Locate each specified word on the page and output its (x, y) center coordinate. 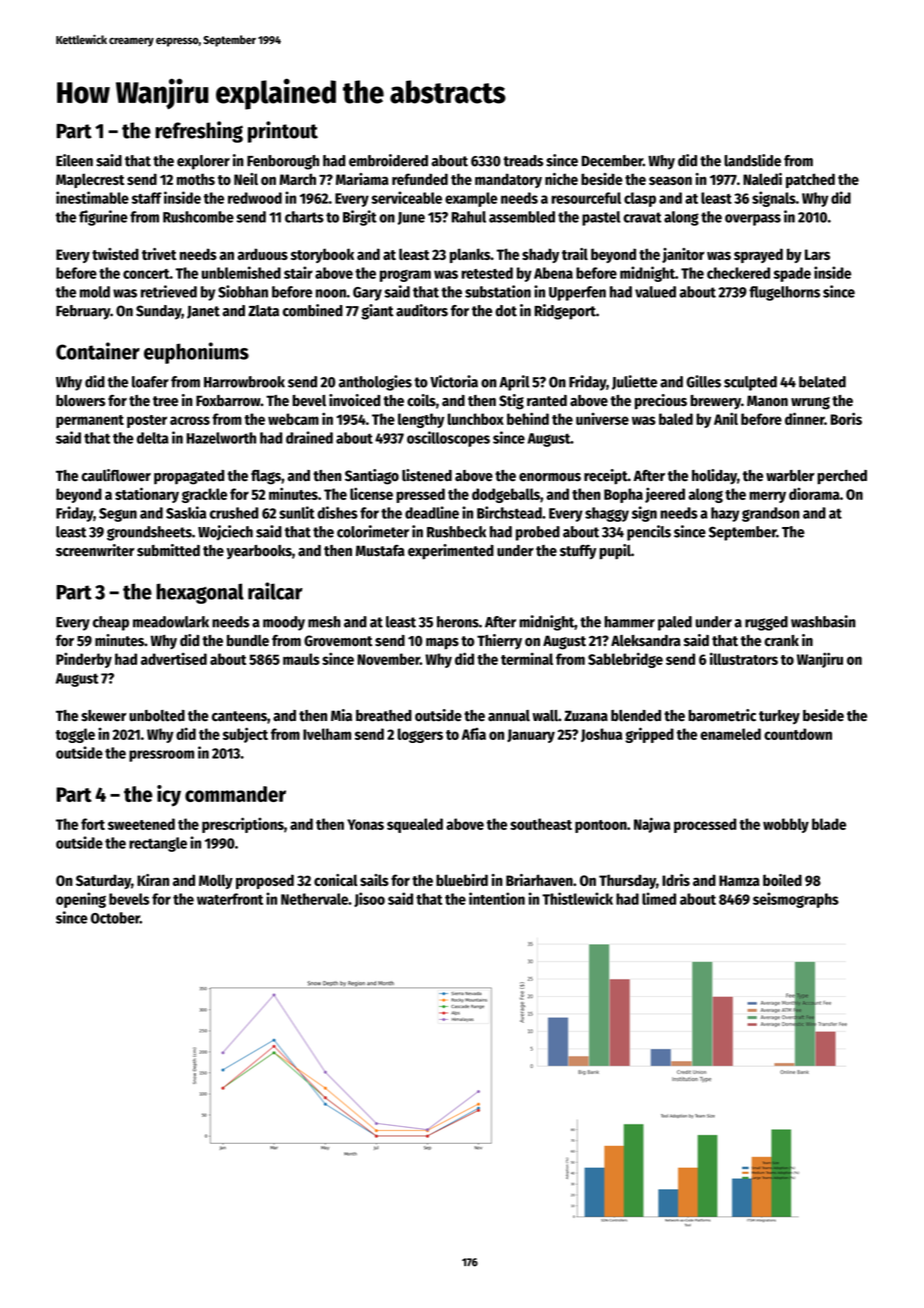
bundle (248, 641)
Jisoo (369, 899)
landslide (752, 160)
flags (266, 477)
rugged (766, 623)
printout (283, 132)
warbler (790, 476)
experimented (451, 552)
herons (458, 622)
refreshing (199, 132)
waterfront (230, 899)
